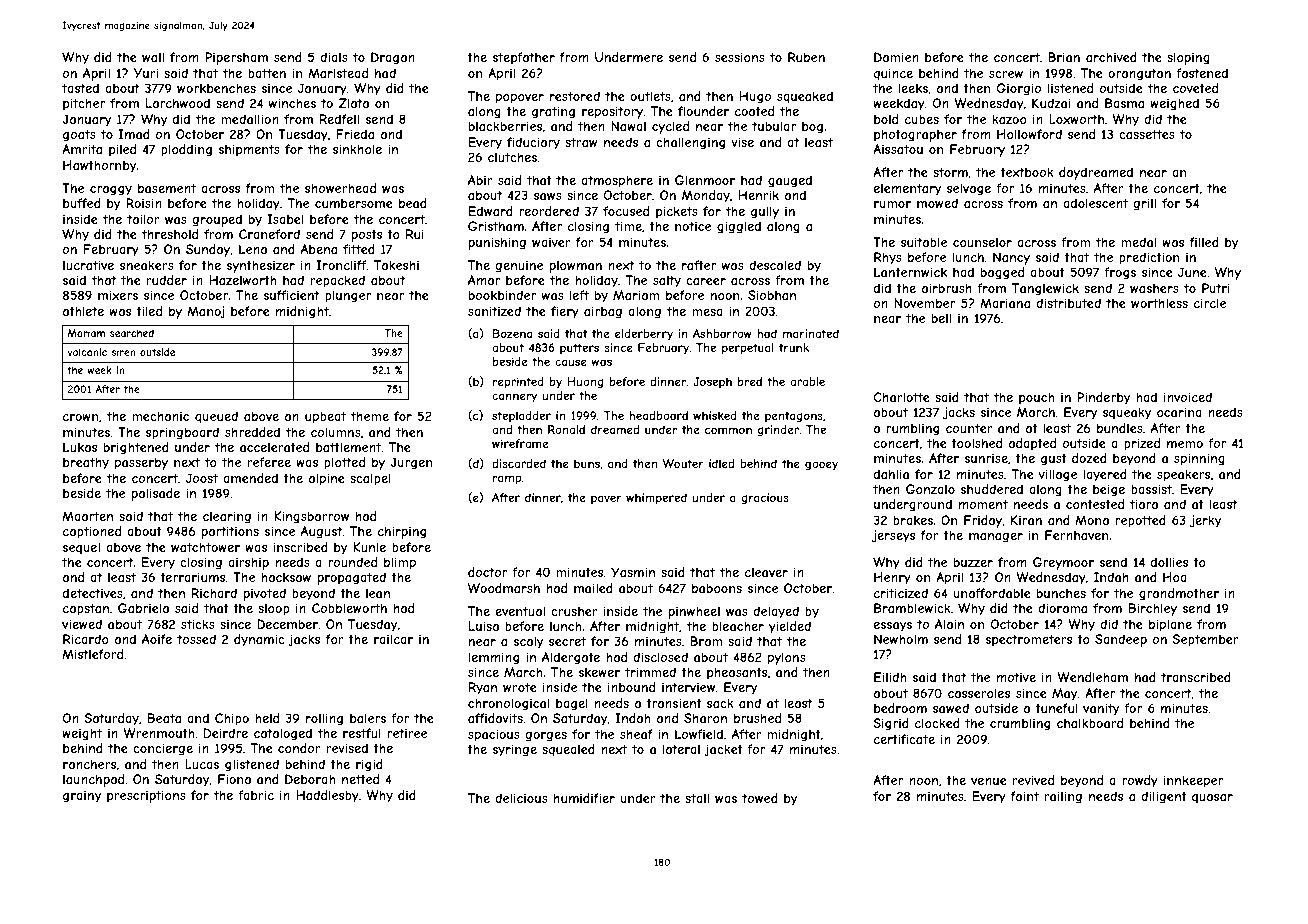 The height and width of the document is (924, 1308). I want to click on criticized, so click(901, 593).
